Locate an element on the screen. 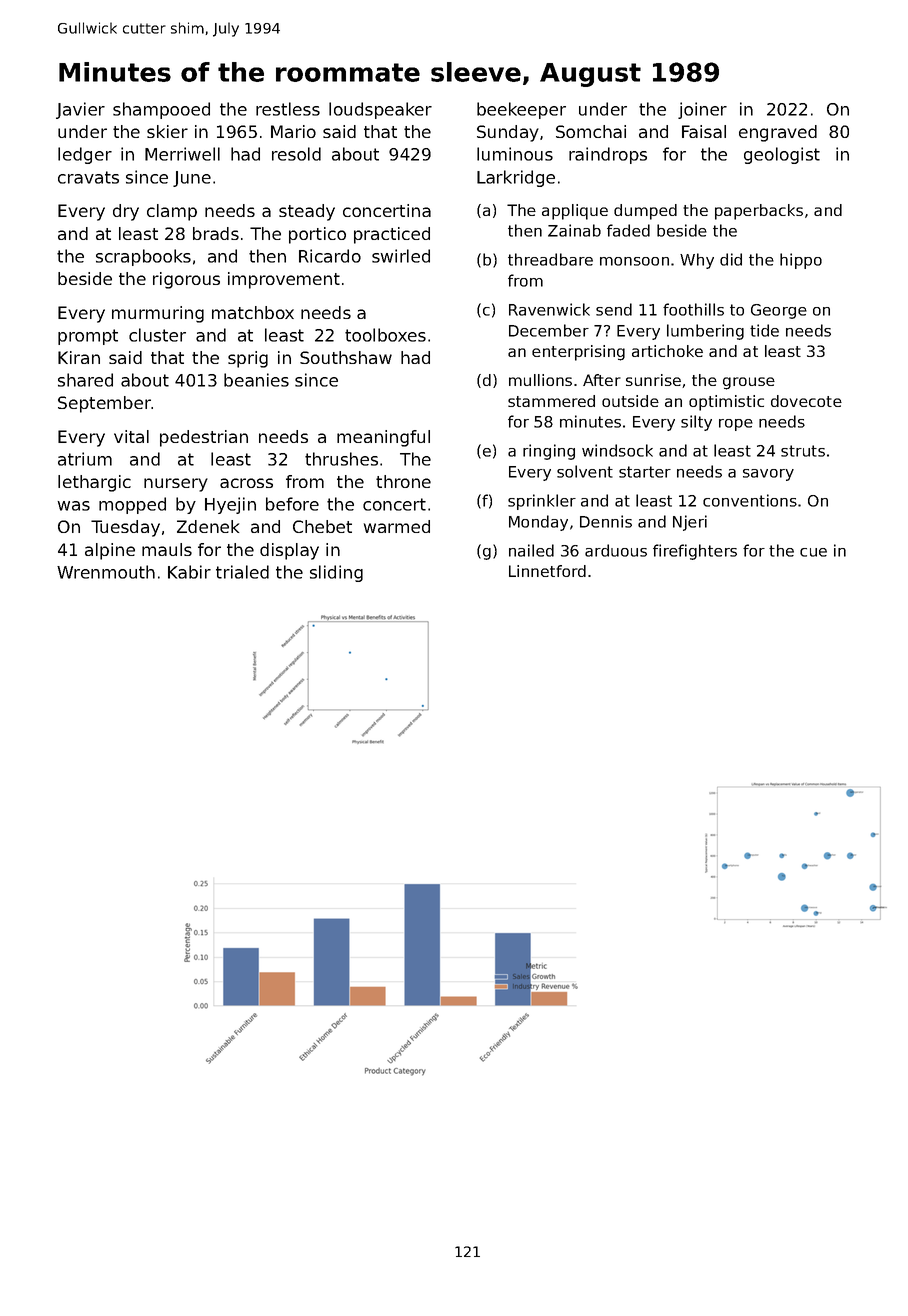  Wrenmouth is located at coordinates (106, 572).
